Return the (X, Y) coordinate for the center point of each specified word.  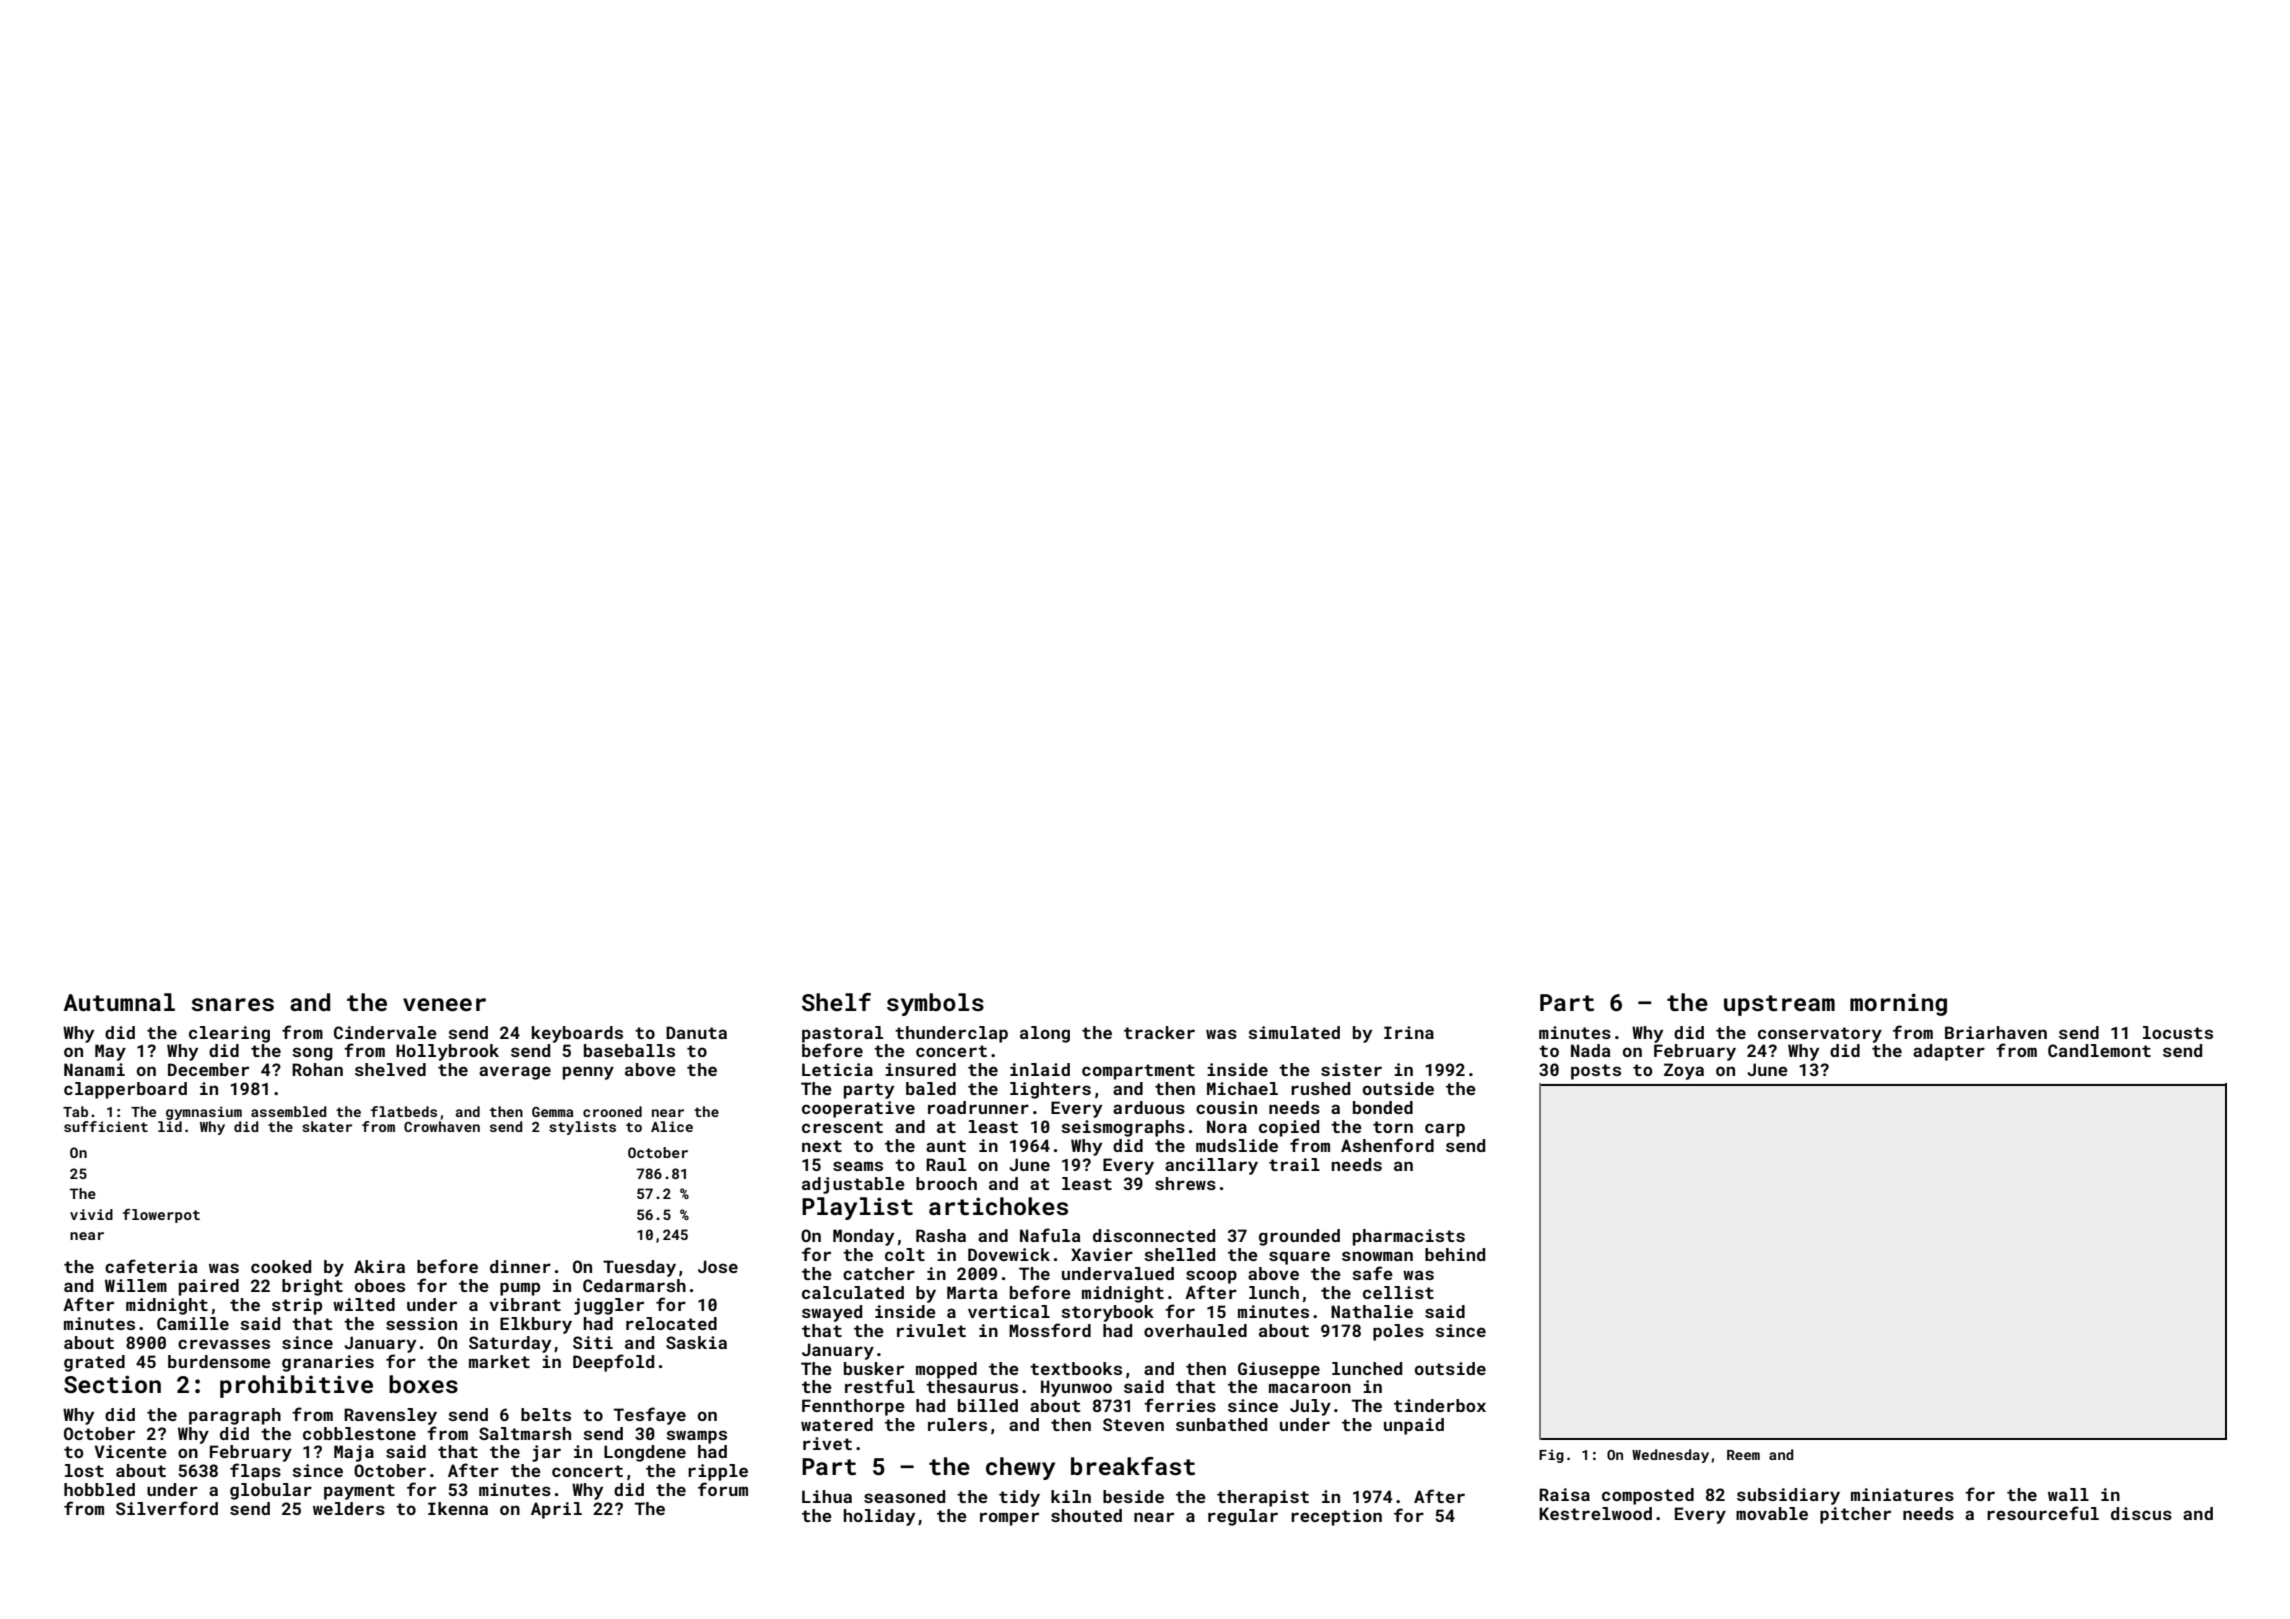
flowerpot (161, 1216)
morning (1898, 1004)
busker (874, 1368)
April (556, 1510)
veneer (444, 1004)
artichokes (998, 1206)
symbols (935, 1004)
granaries (328, 1363)
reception (1336, 1517)
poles (1398, 1332)
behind (1455, 1254)
